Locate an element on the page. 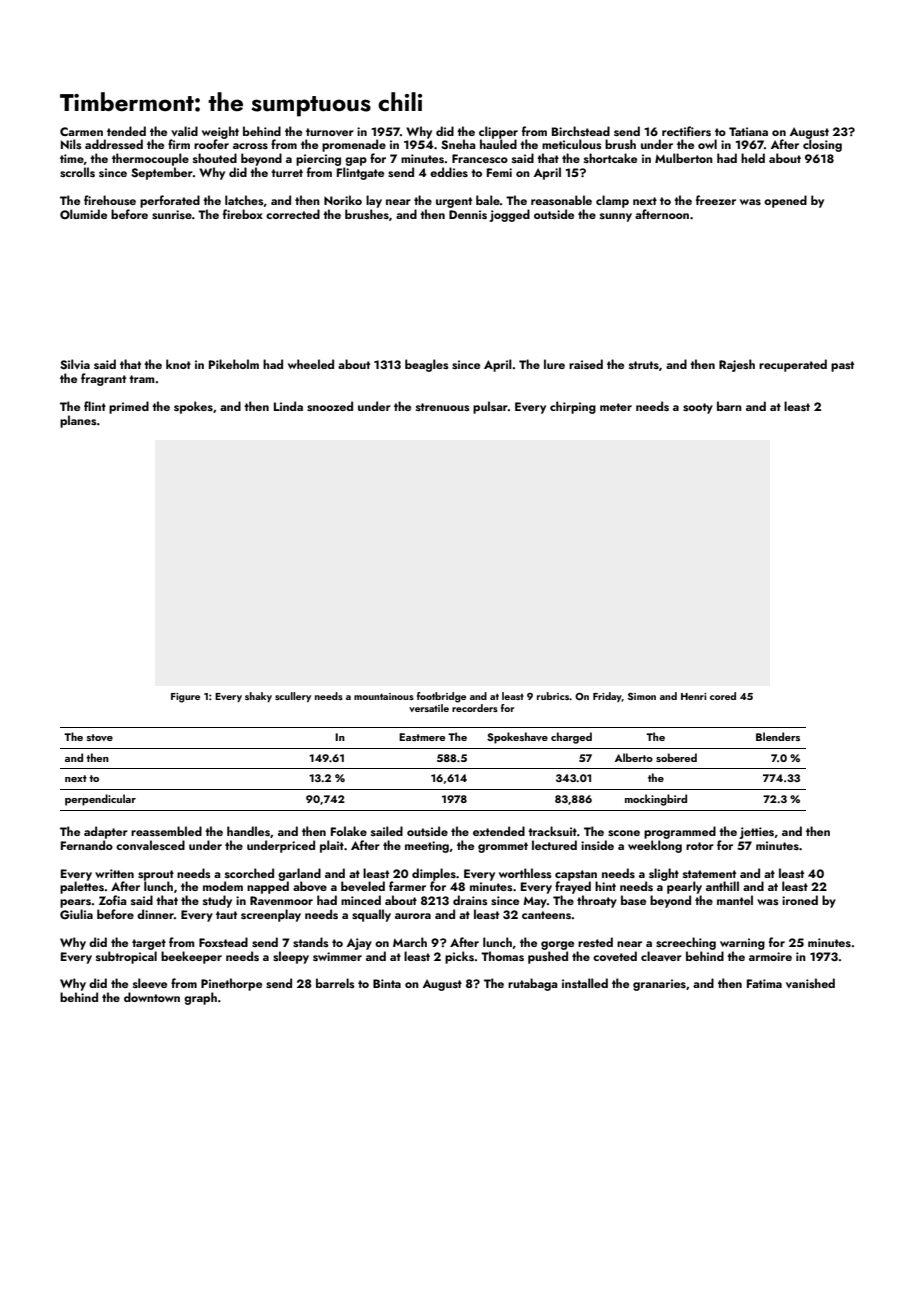 This image has width=924, height=1308. barn is located at coordinates (729, 406).
